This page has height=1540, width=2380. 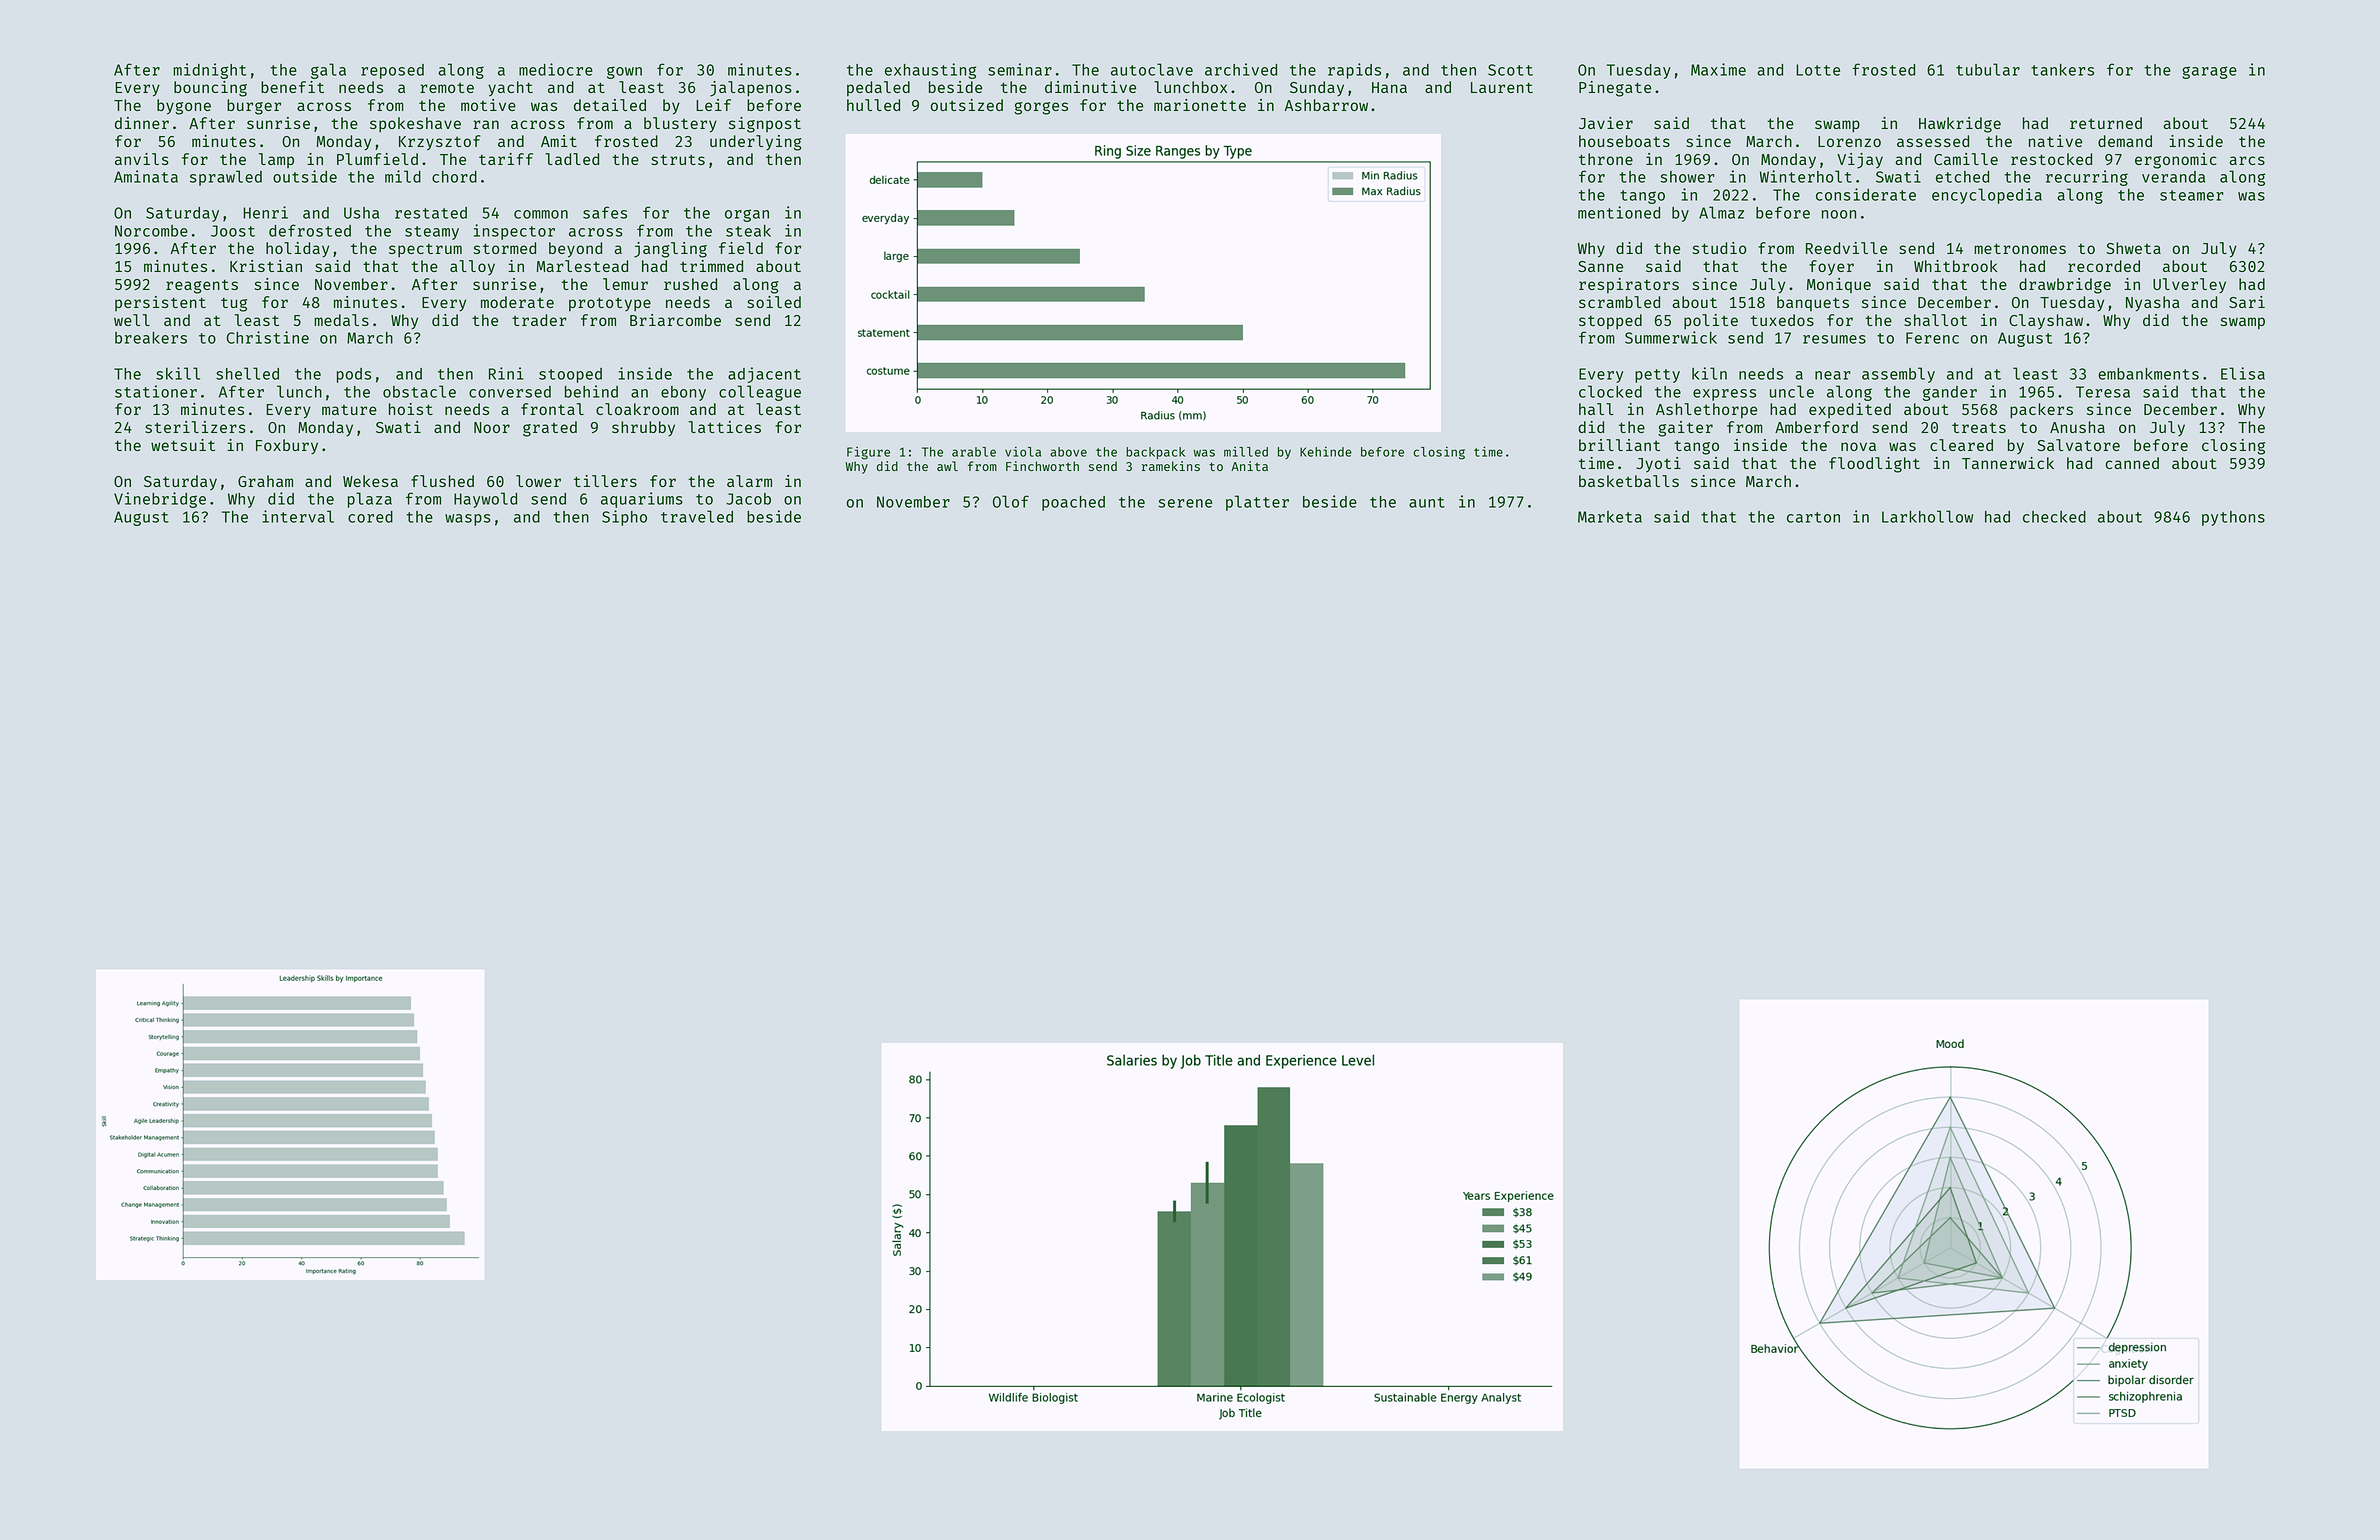 What do you see at coordinates (392, 71) in the page?
I see `reposed` at bounding box center [392, 71].
